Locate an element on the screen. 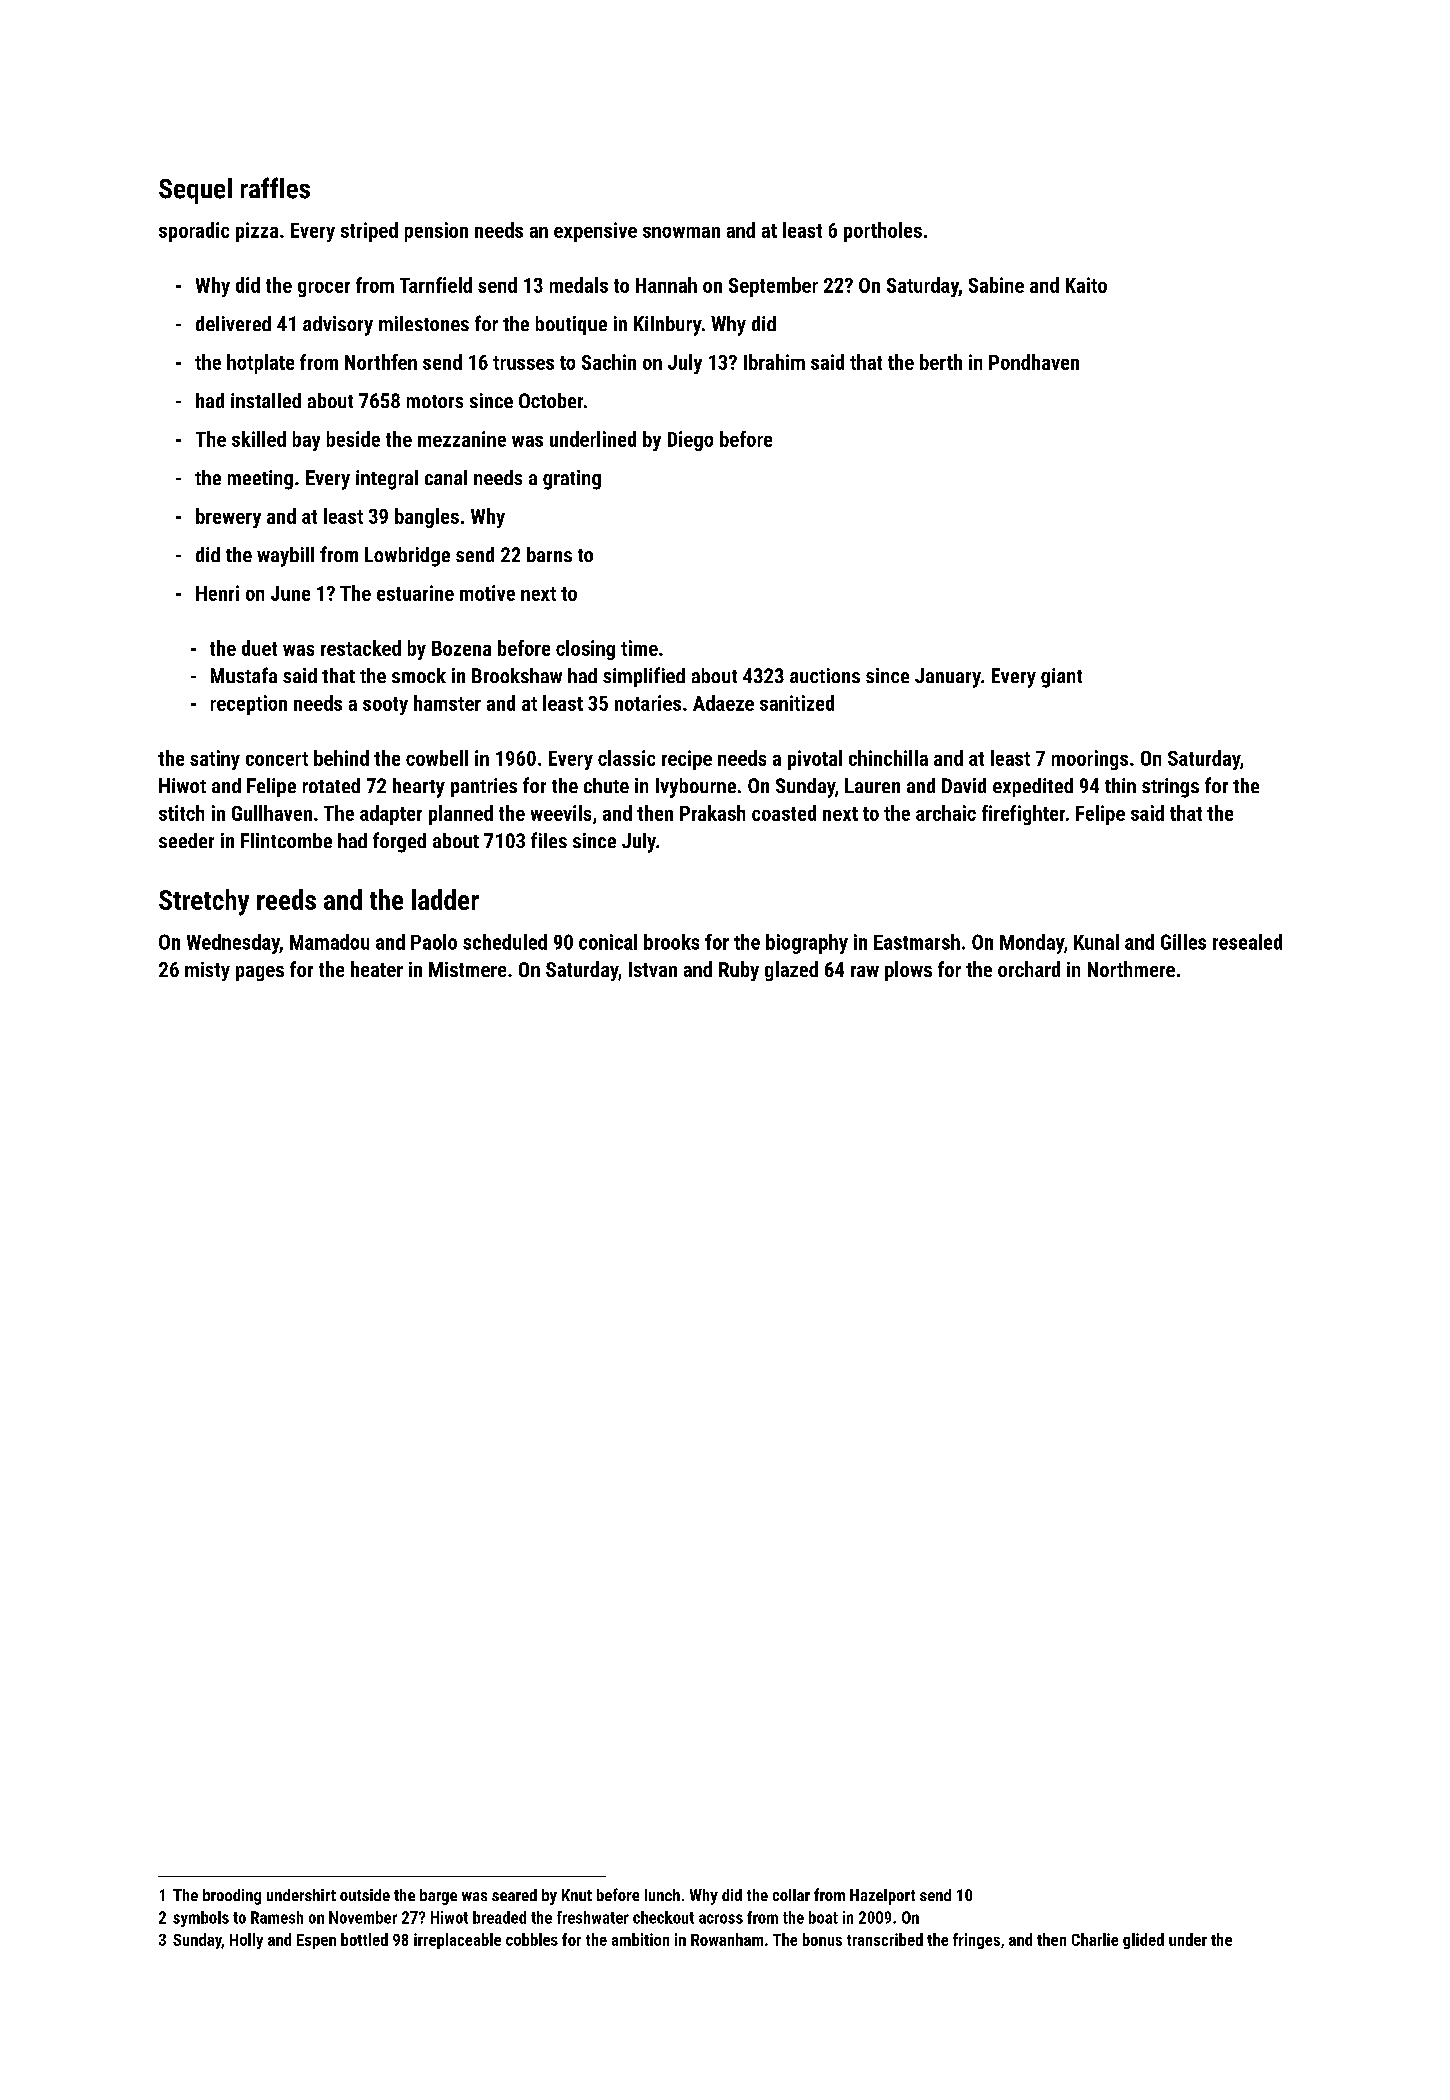 The width and height of the screenshot is (1450, 2100). Kaito is located at coordinates (1086, 285).
